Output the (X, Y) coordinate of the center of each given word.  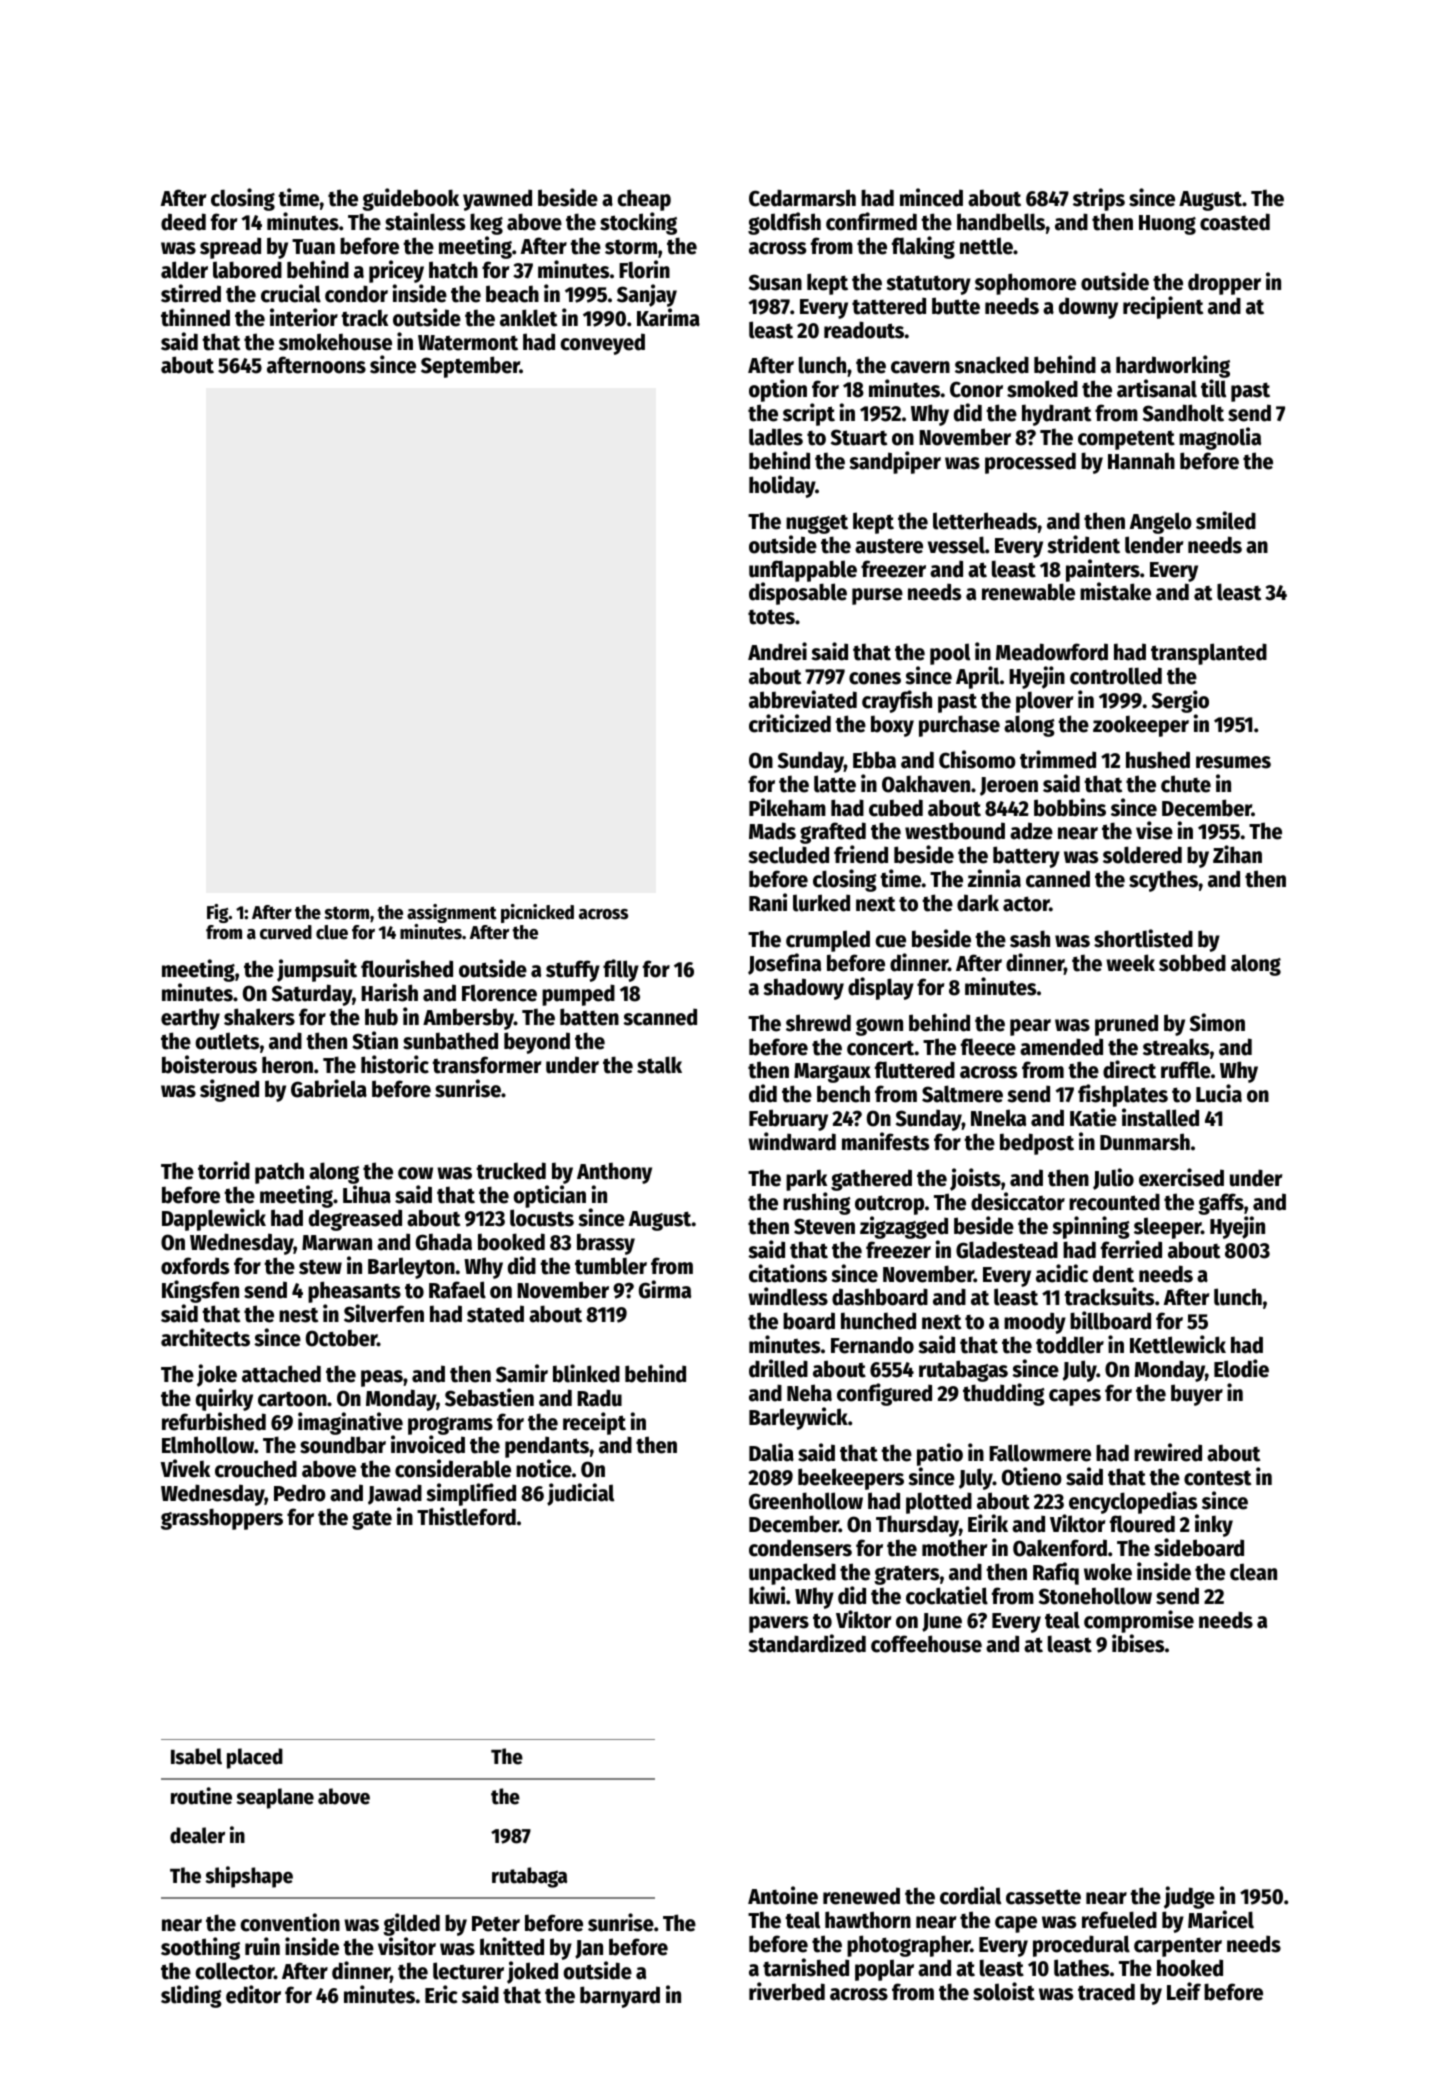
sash (1030, 939)
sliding (191, 1996)
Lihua (367, 1194)
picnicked (537, 913)
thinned (195, 317)
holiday (782, 486)
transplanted (1209, 654)
